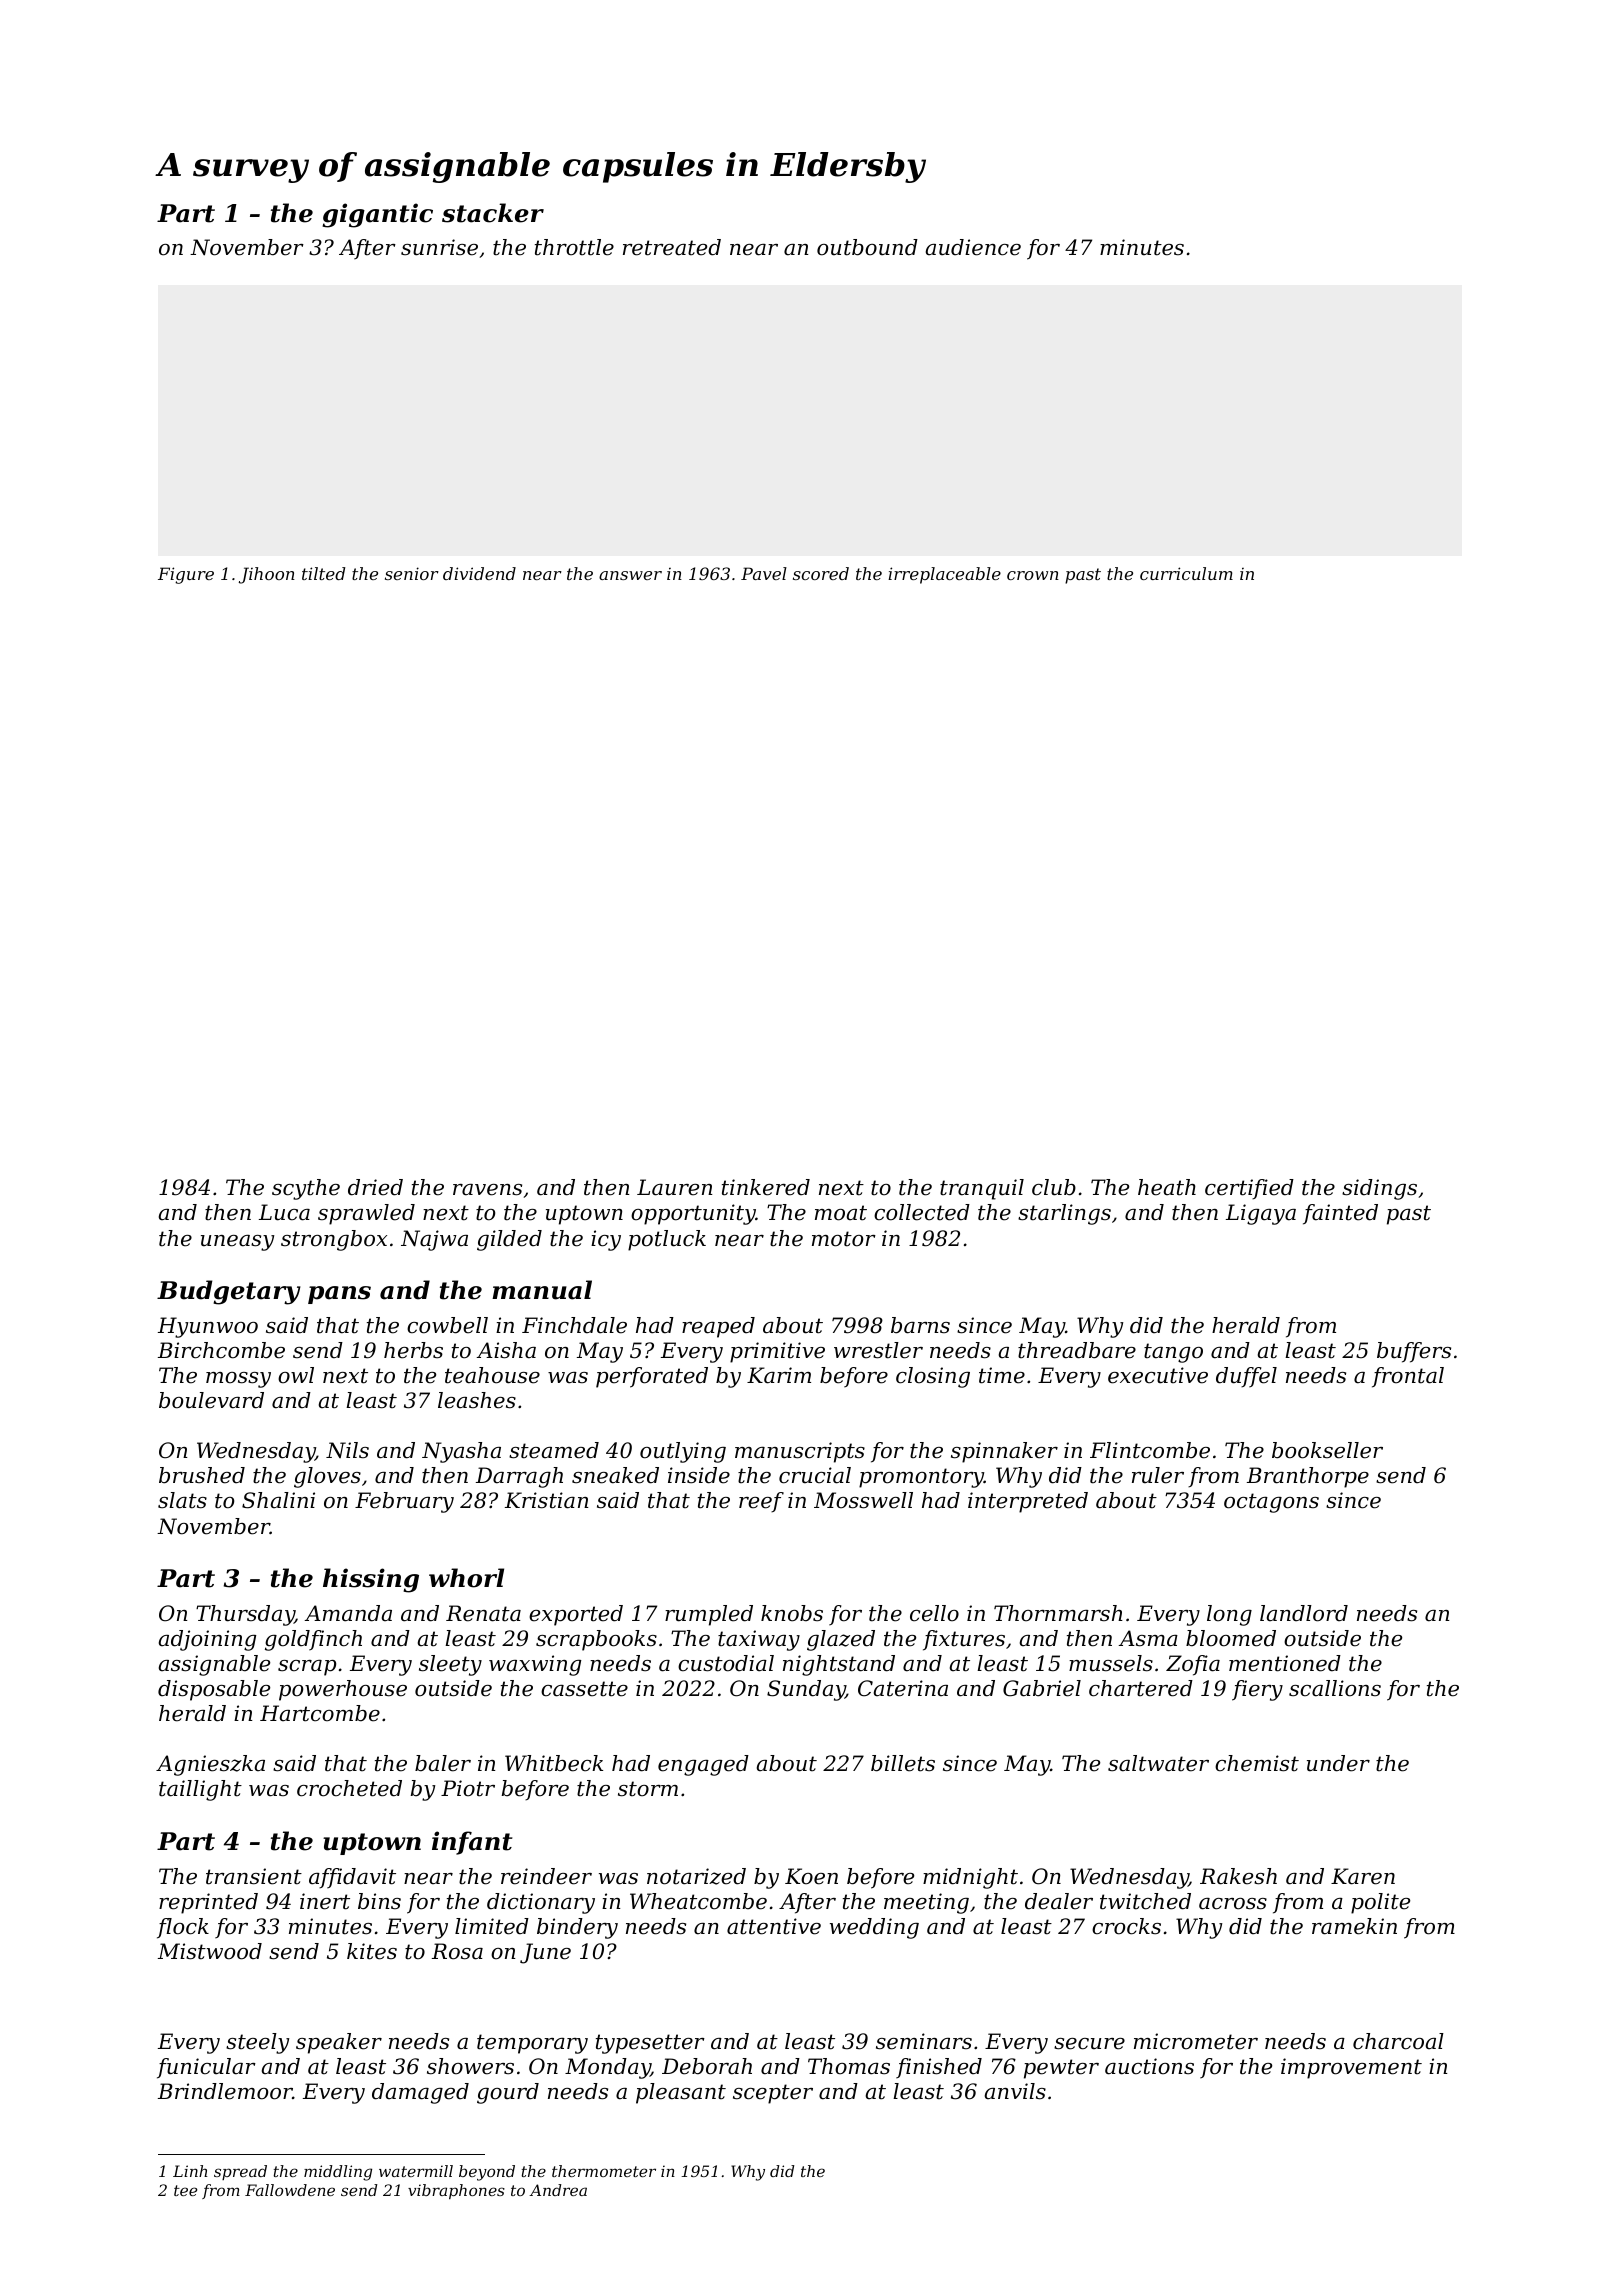 Image resolution: width=1620 pixels, height=2292 pixels. What do you see at coordinates (920, 1325) in the page?
I see `barns` at bounding box center [920, 1325].
